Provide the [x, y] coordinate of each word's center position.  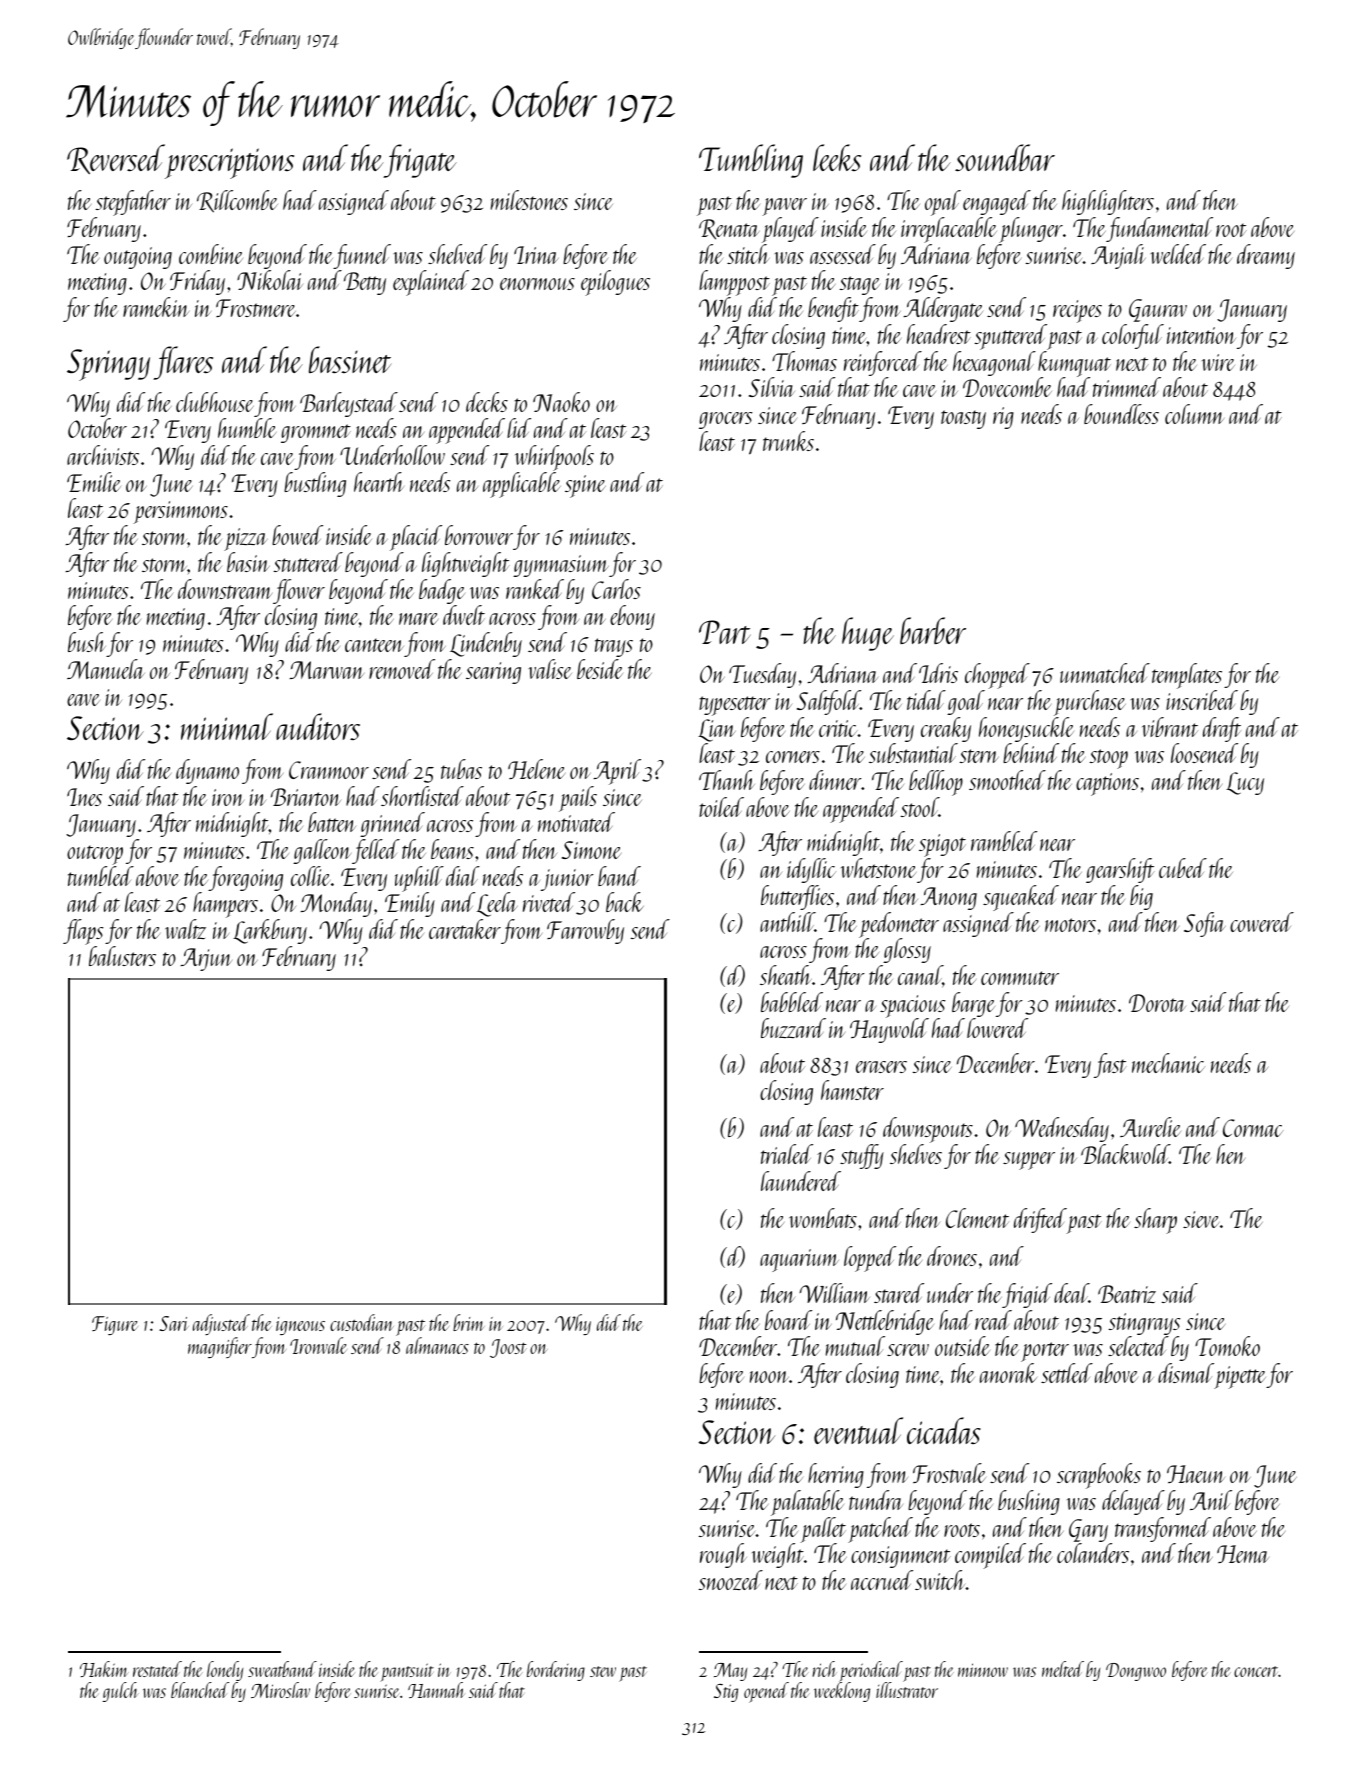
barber [933, 630]
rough [723, 1555]
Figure [115, 1325]
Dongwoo [1136, 1672]
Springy [108, 365]
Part [725, 632]
